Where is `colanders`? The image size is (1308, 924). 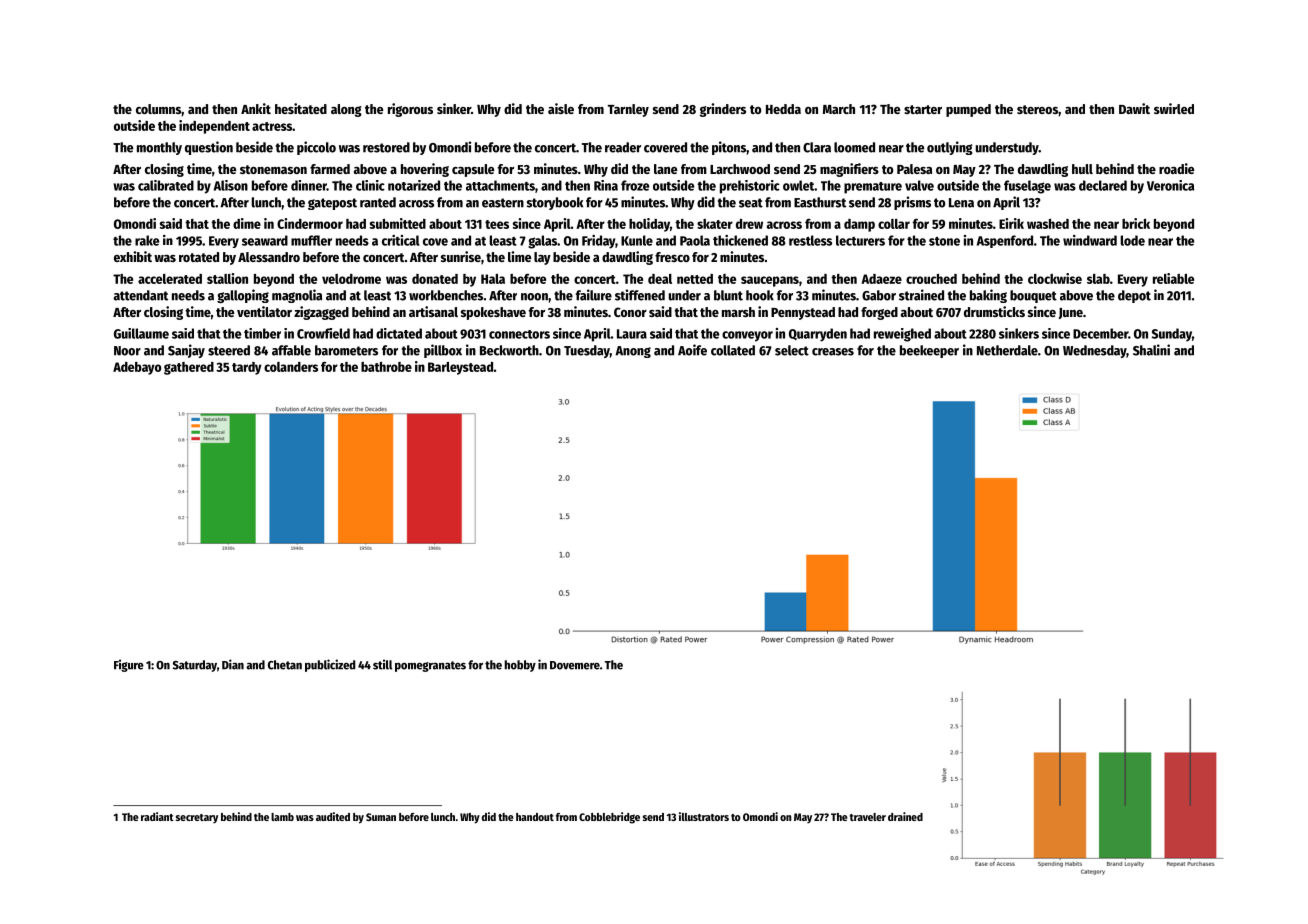 colanders is located at coordinates (291, 367).
